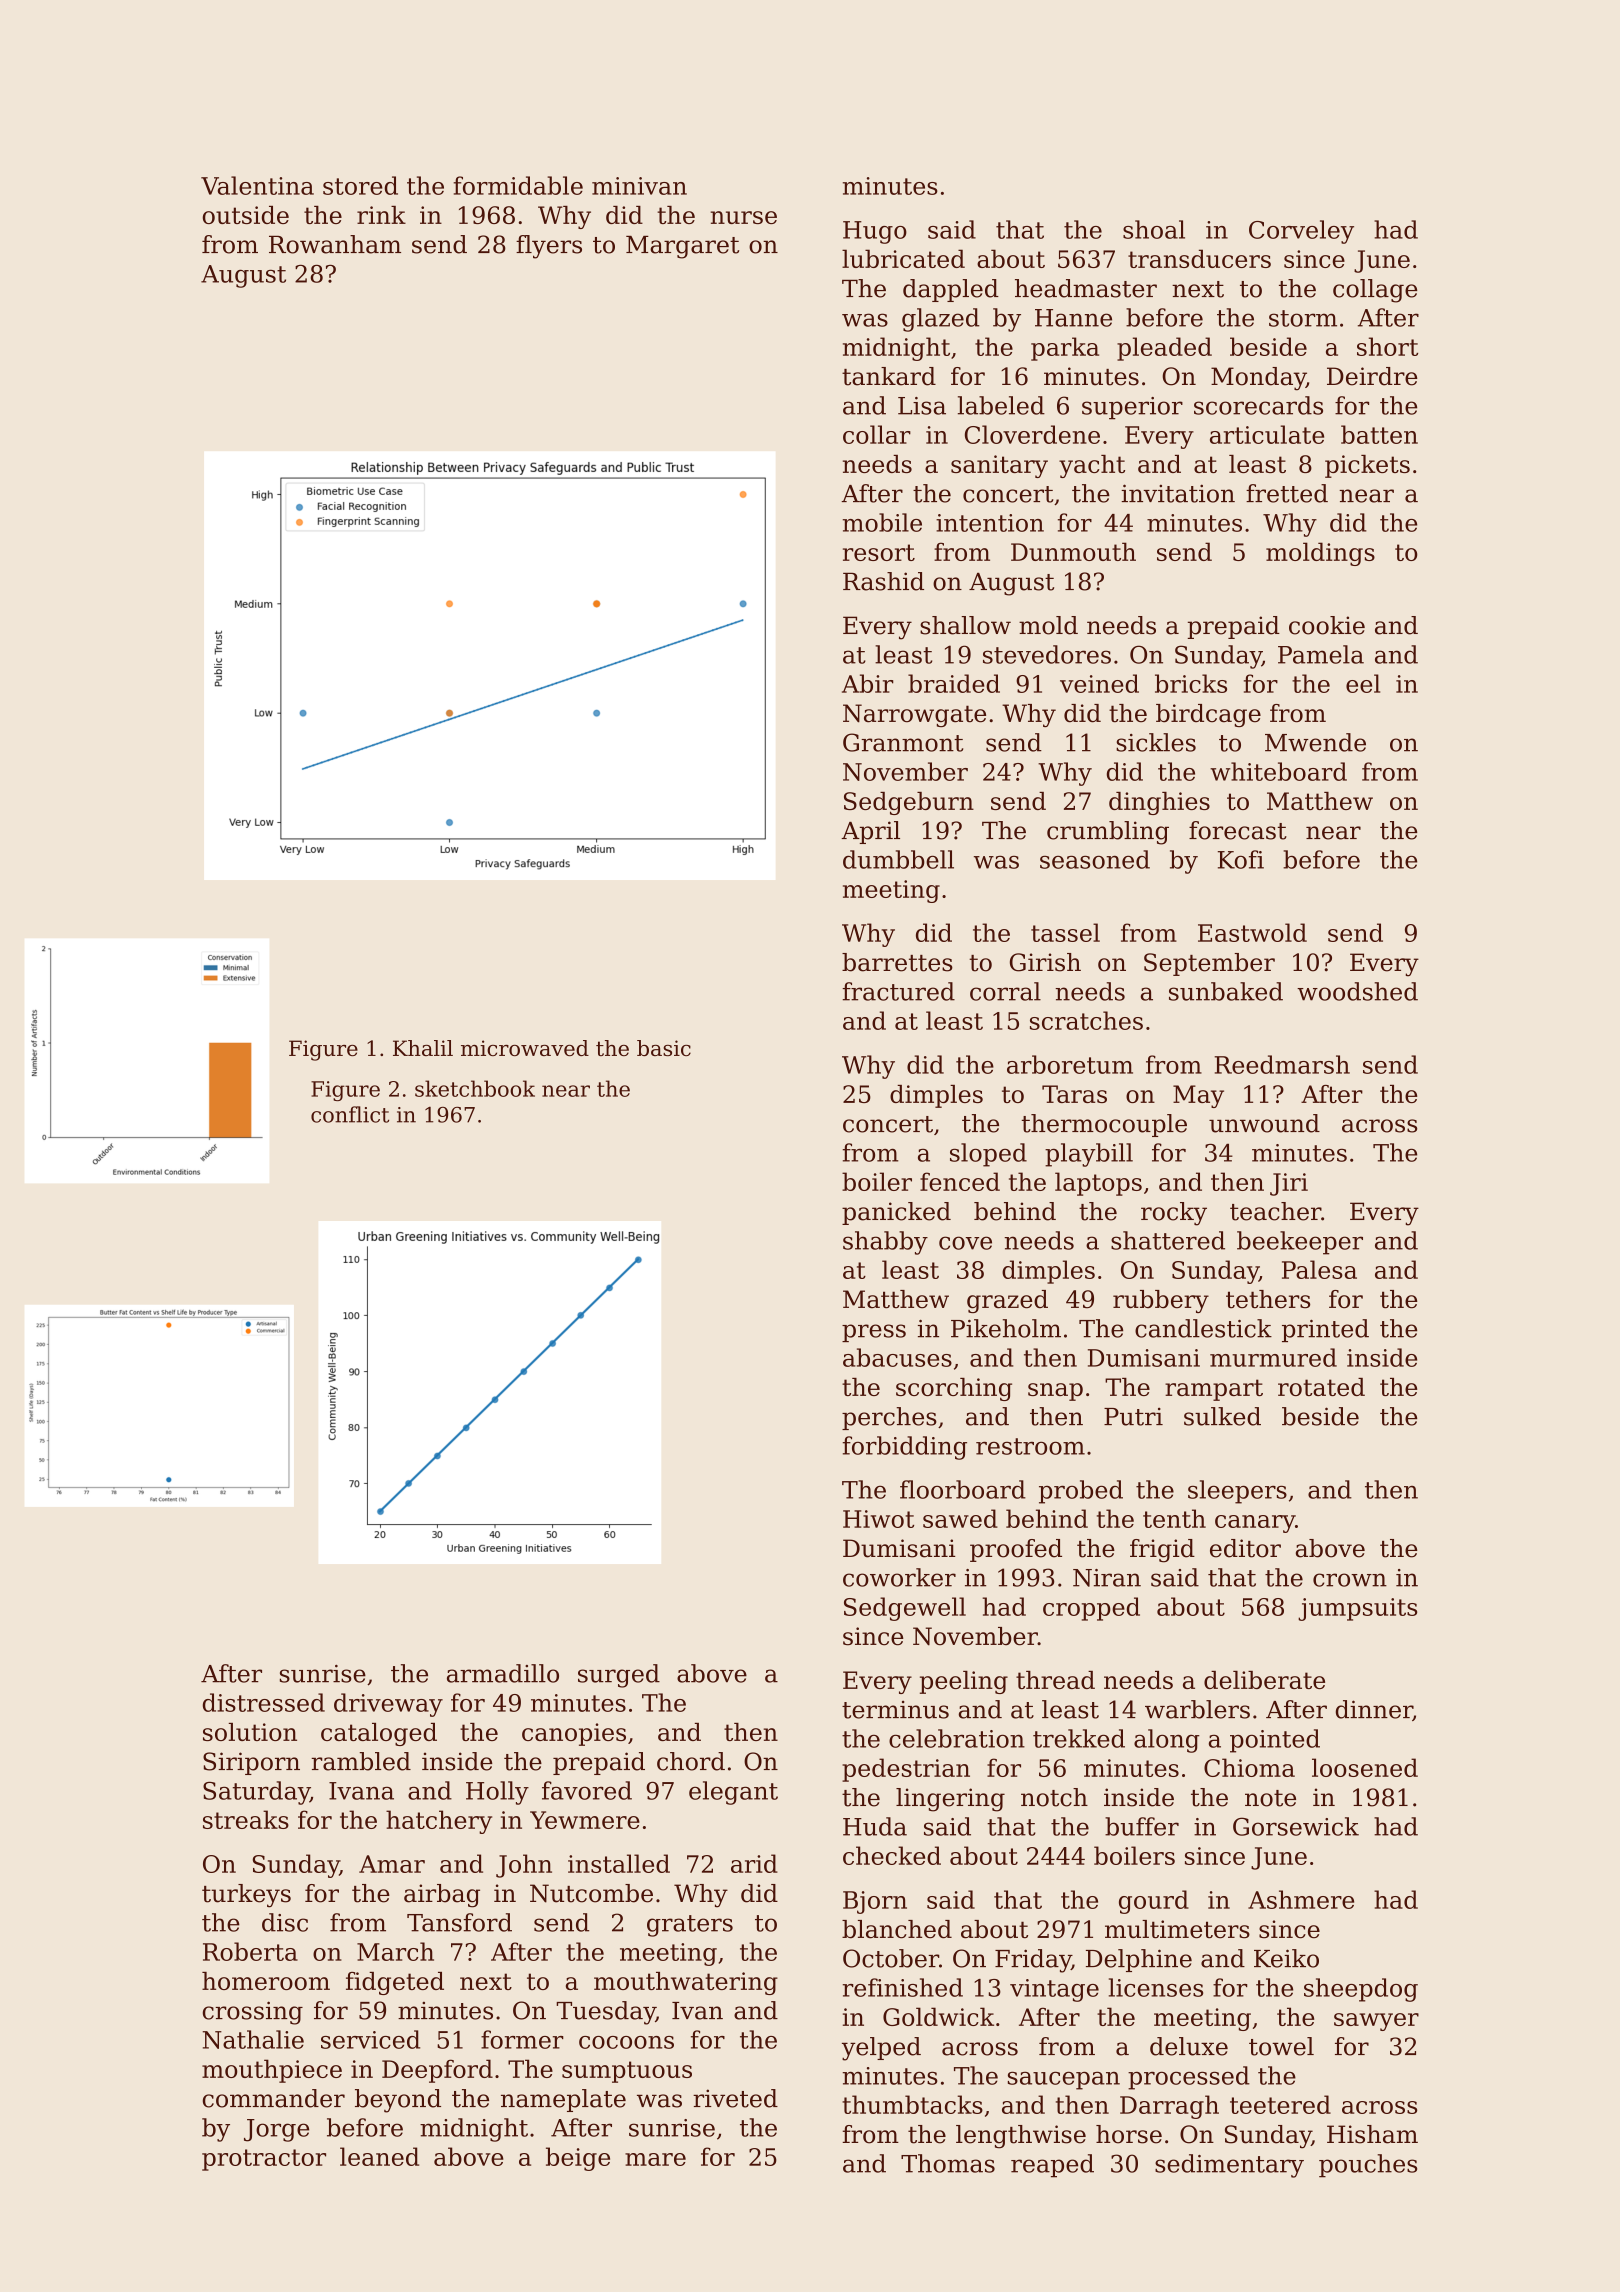  I want to click on Hugo, so click(875, 232).
